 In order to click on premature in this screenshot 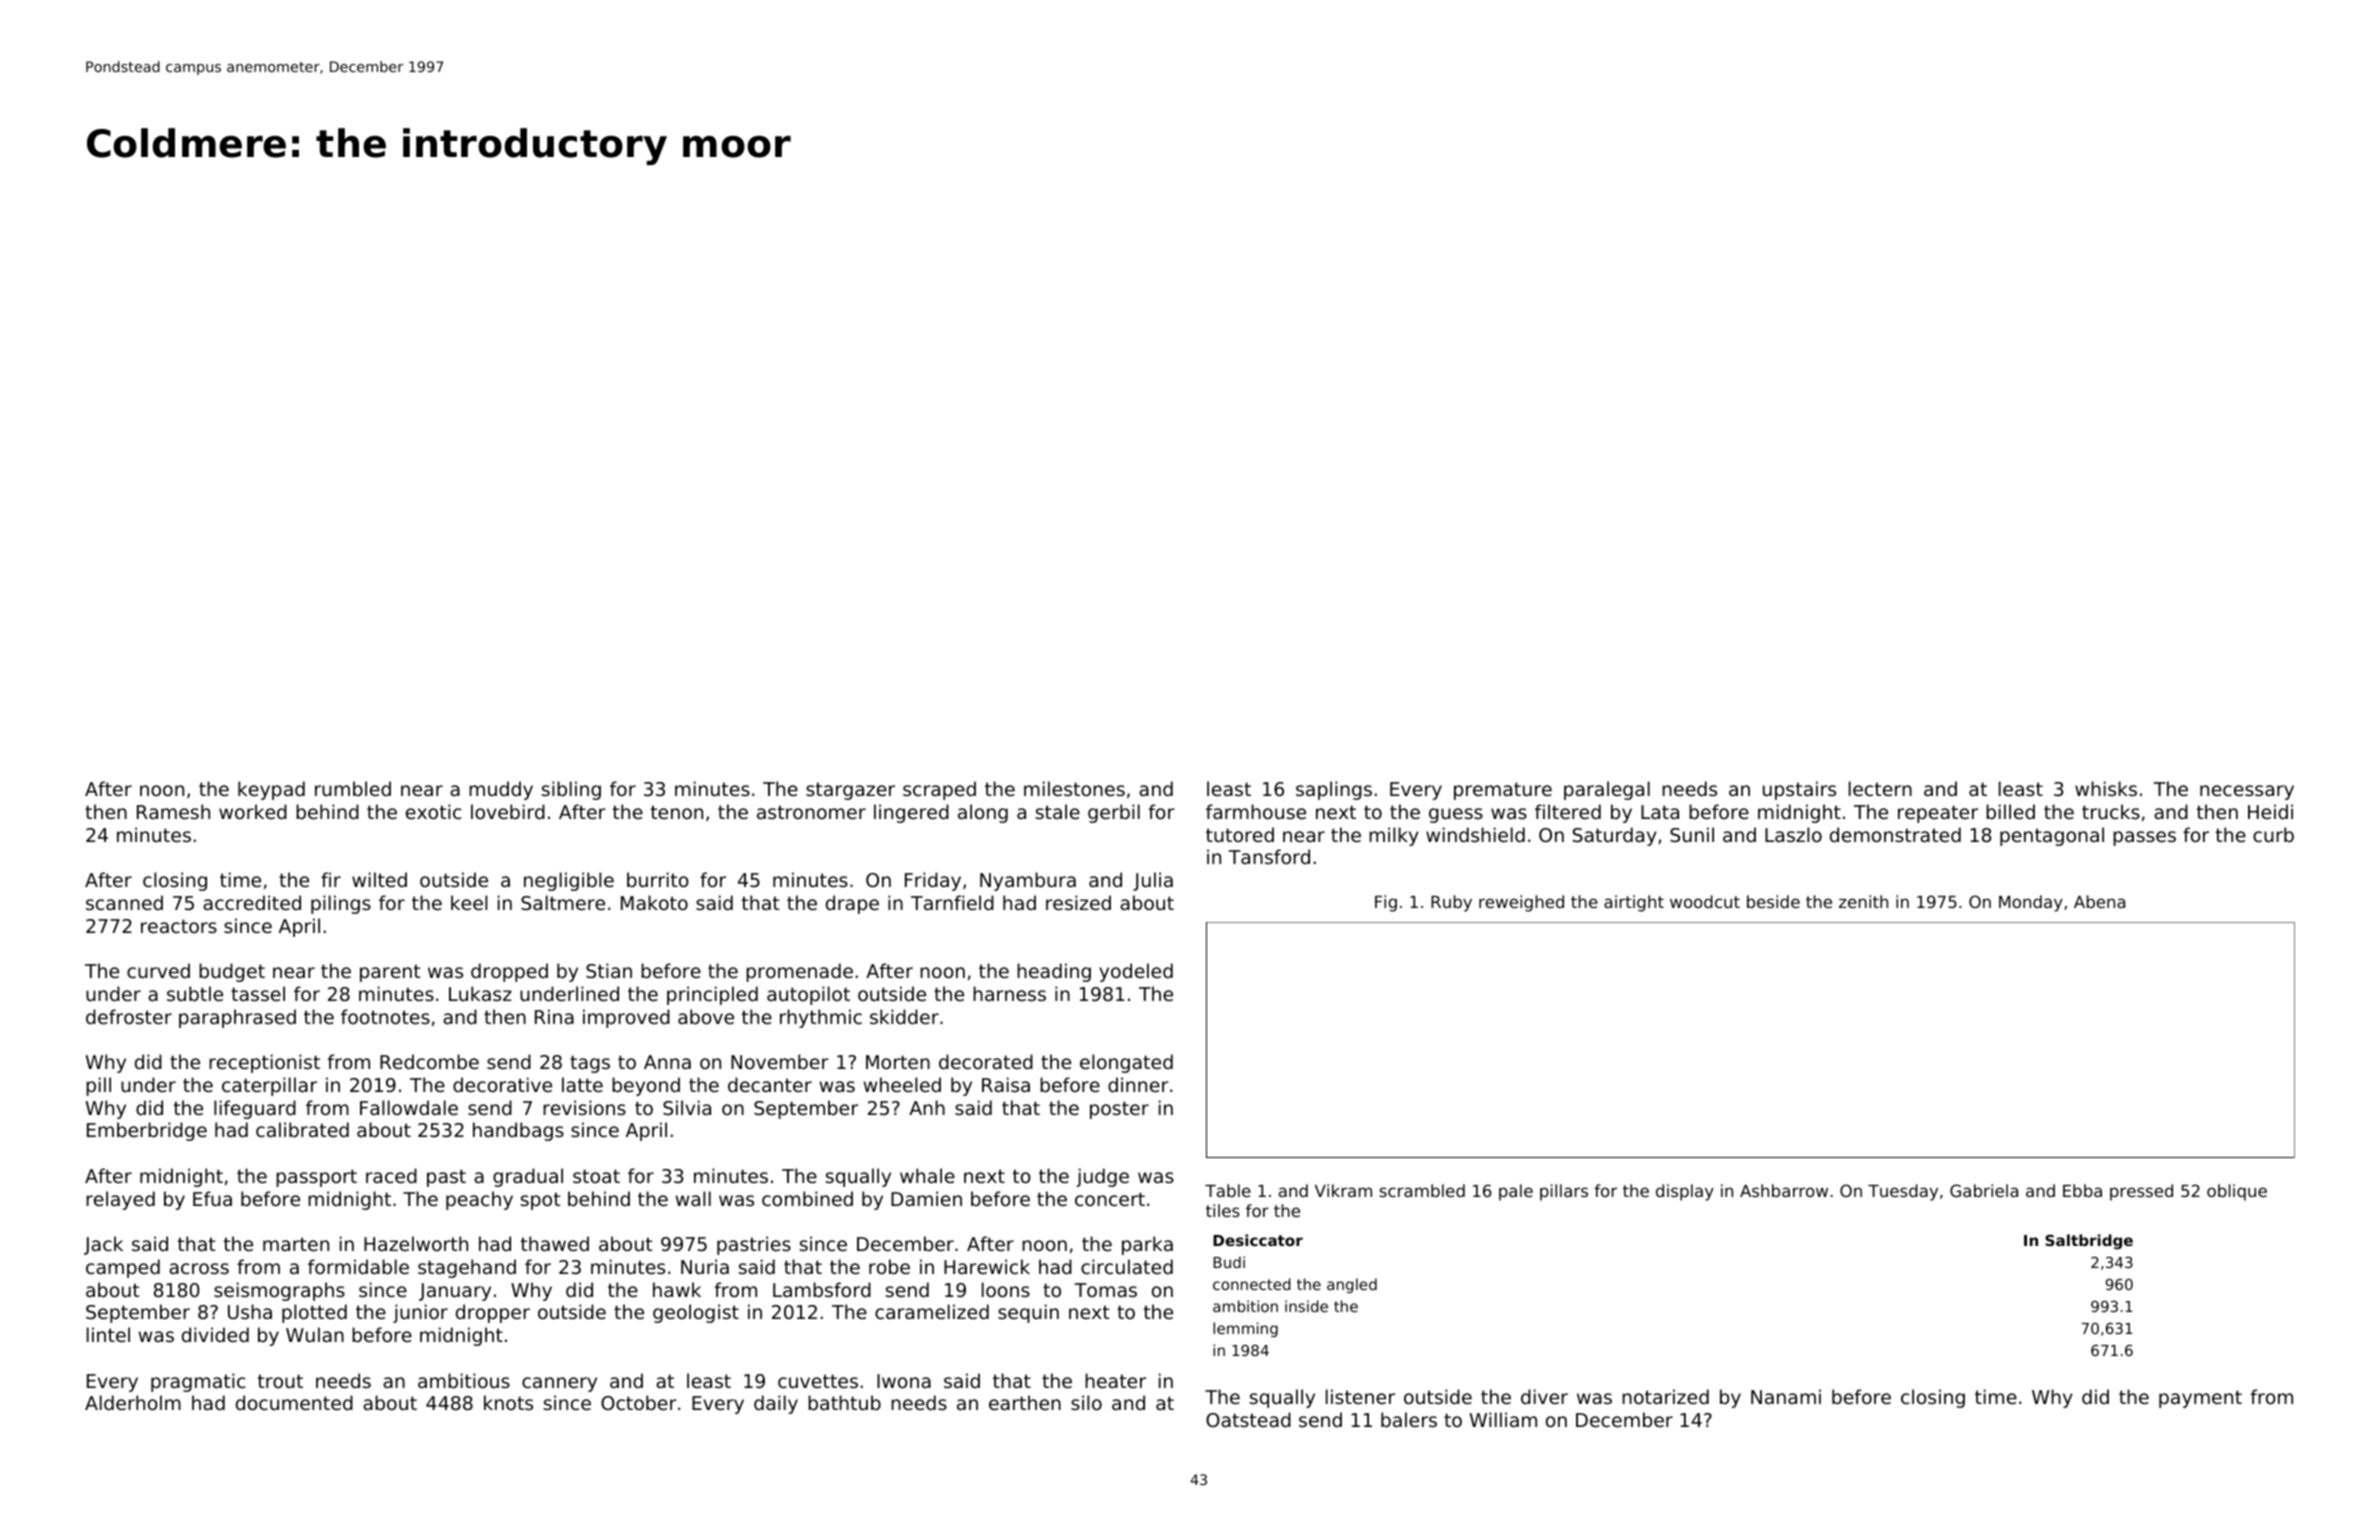, I will do `click(1503, 791)`.
